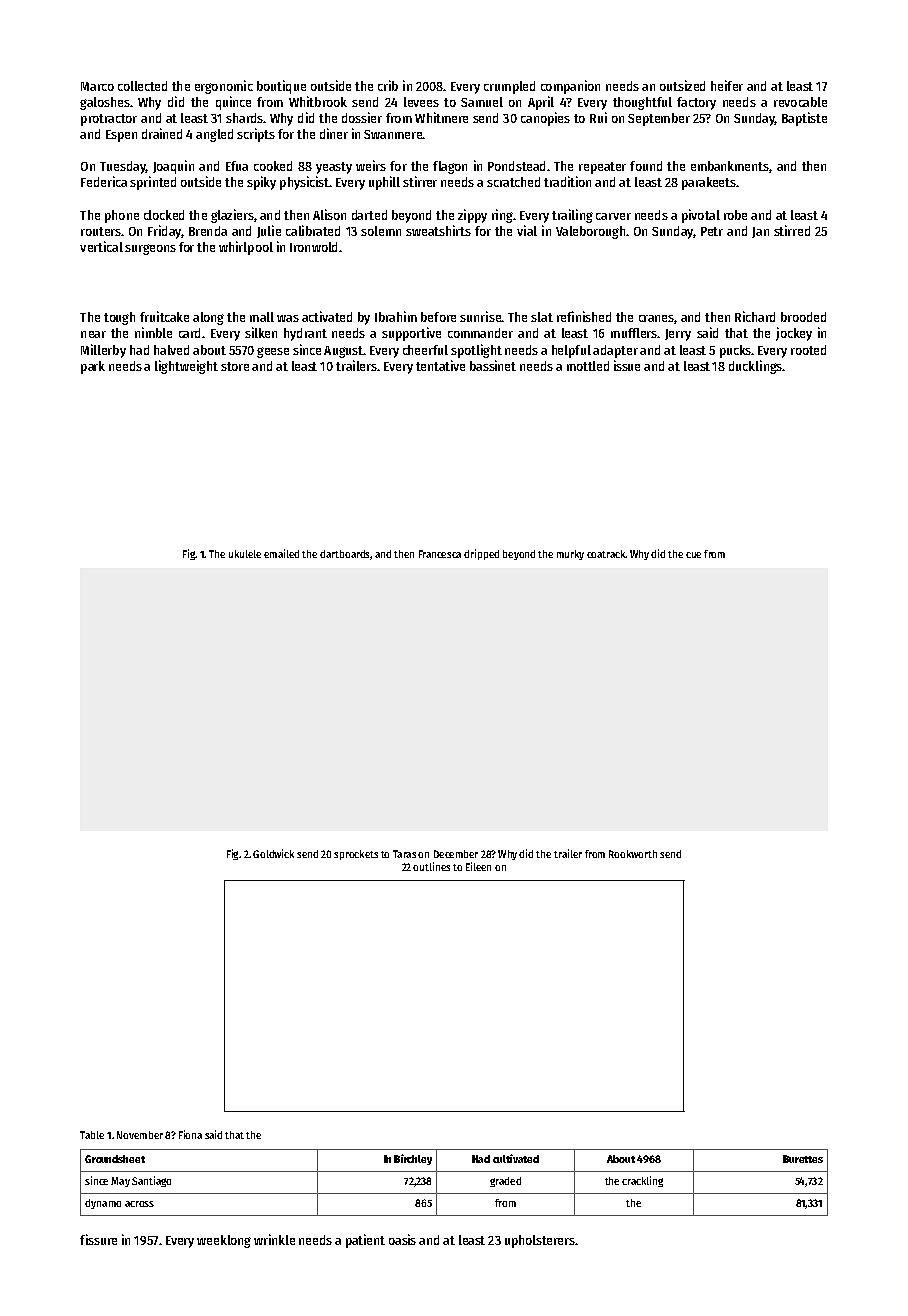 This screenshot has height=1316, width=908. Describe the element at coordinates (273, 853) in the screenshot. I see `Goldwick` at that location.
